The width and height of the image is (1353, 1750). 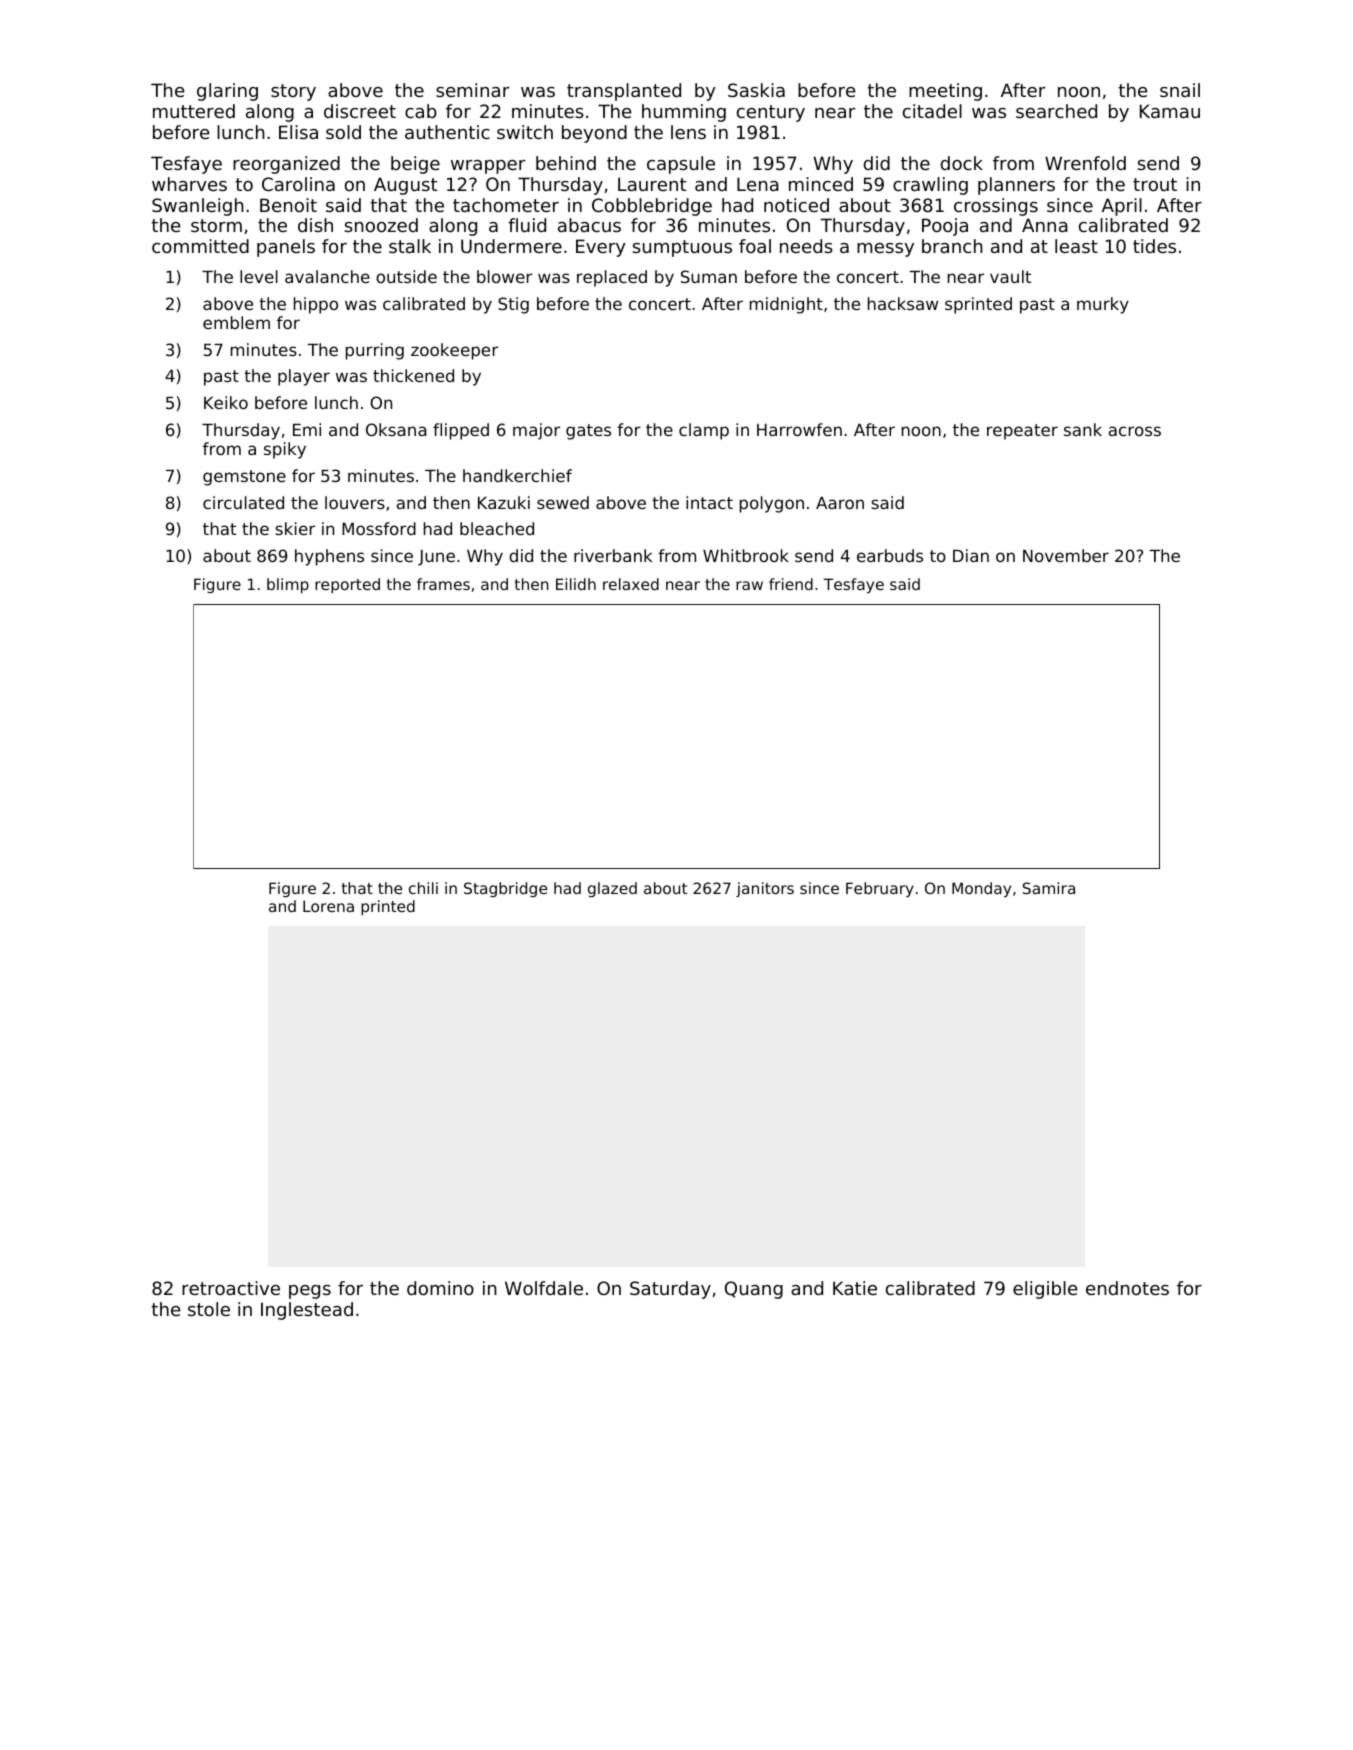 What do you see at coordinates (1155, 184) in the image?
I see `trout` at bounding box center [1155, 184].
